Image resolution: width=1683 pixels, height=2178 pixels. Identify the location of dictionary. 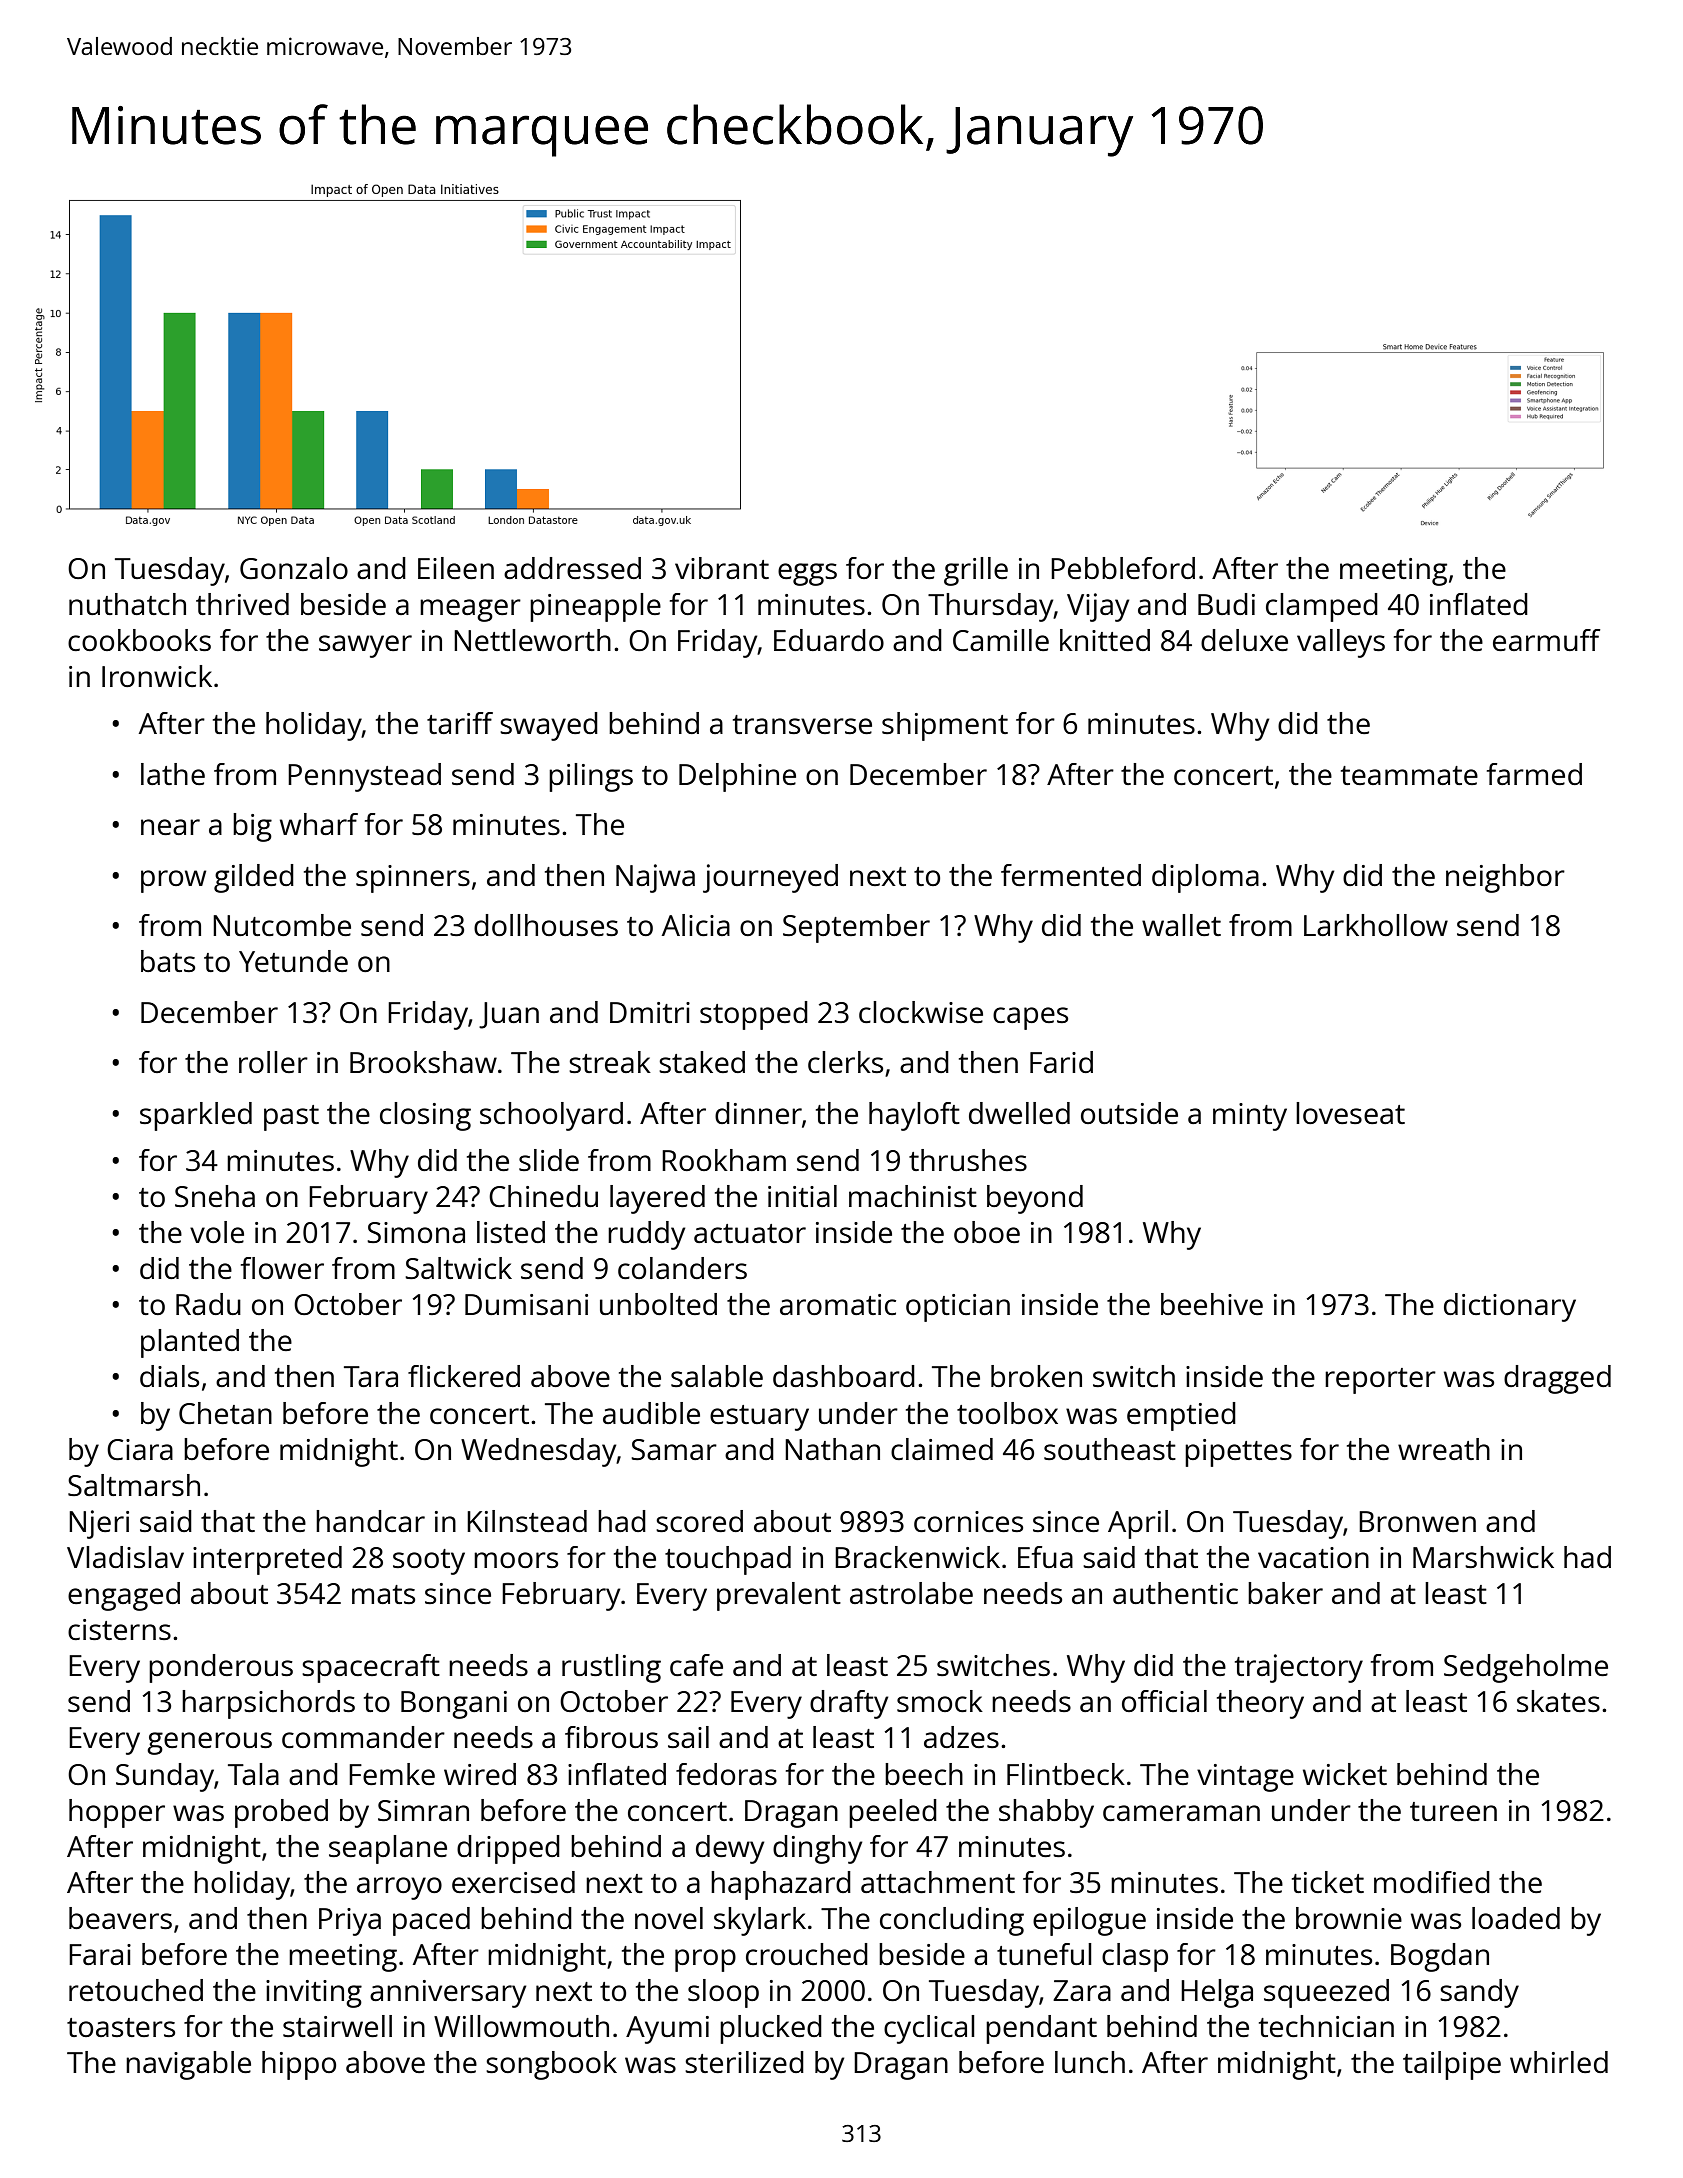
(1510, 1307).
